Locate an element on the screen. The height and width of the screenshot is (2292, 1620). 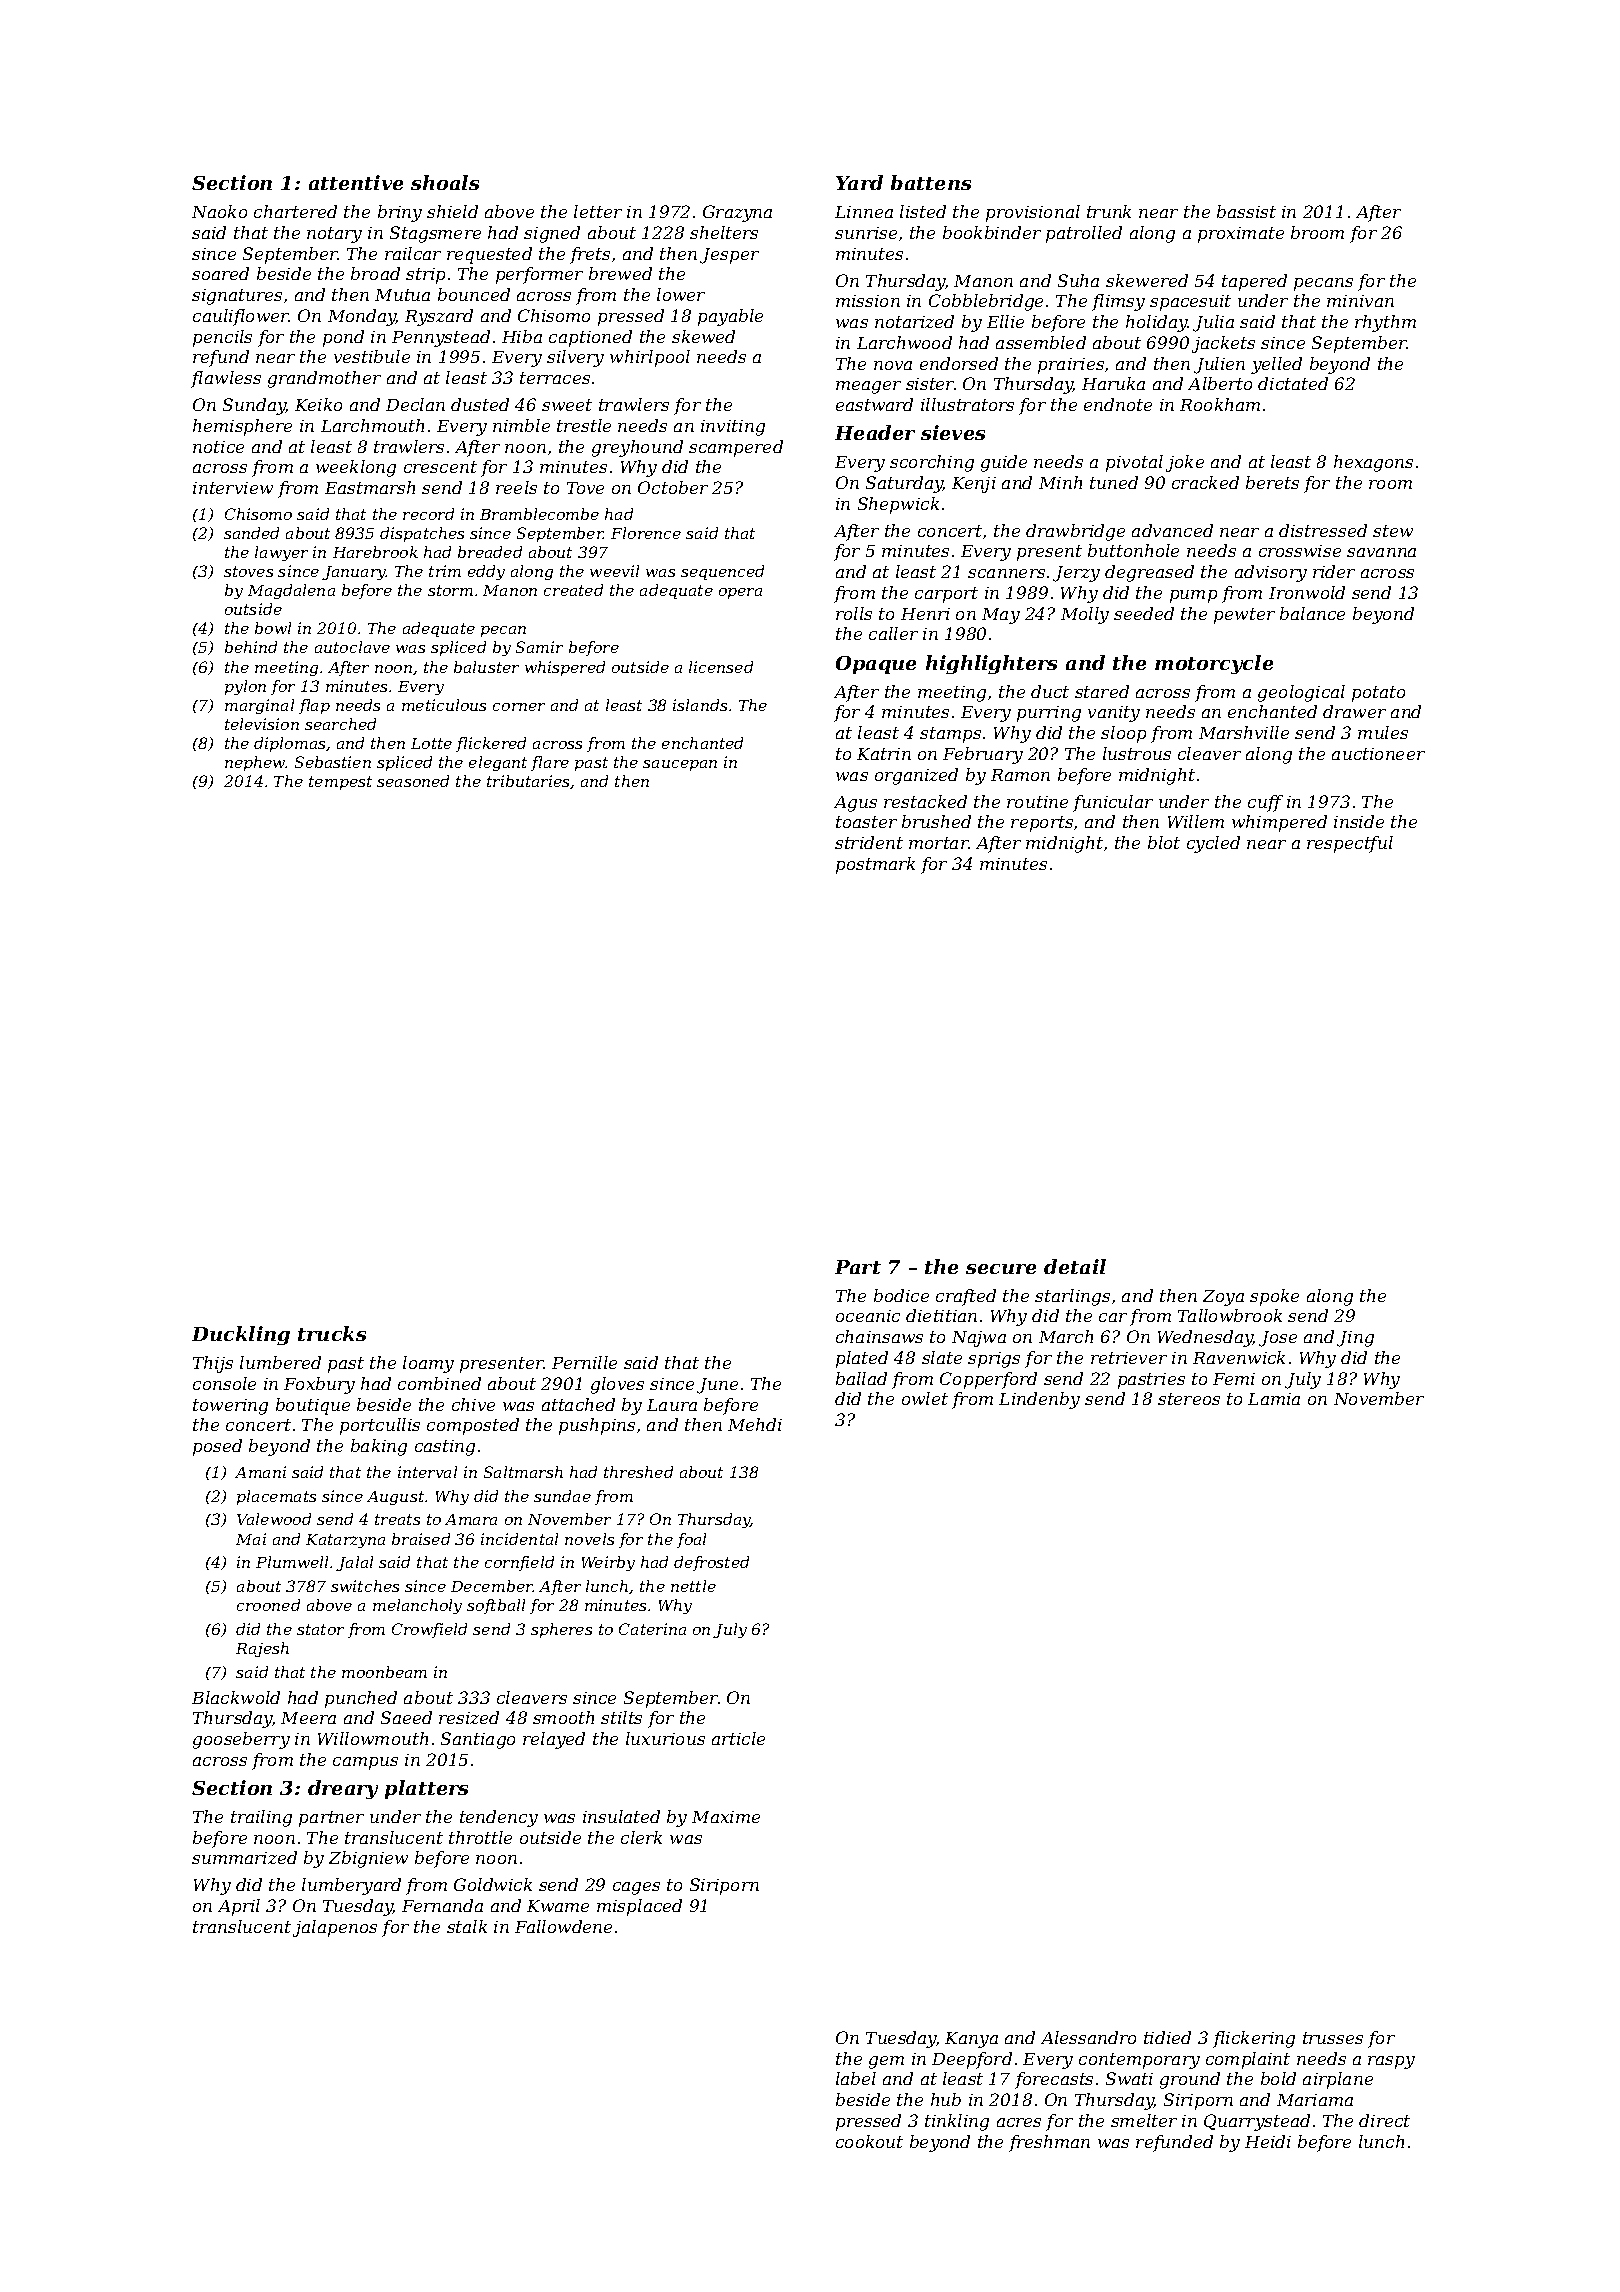
trucks is located at coordinates (332, 1333).
